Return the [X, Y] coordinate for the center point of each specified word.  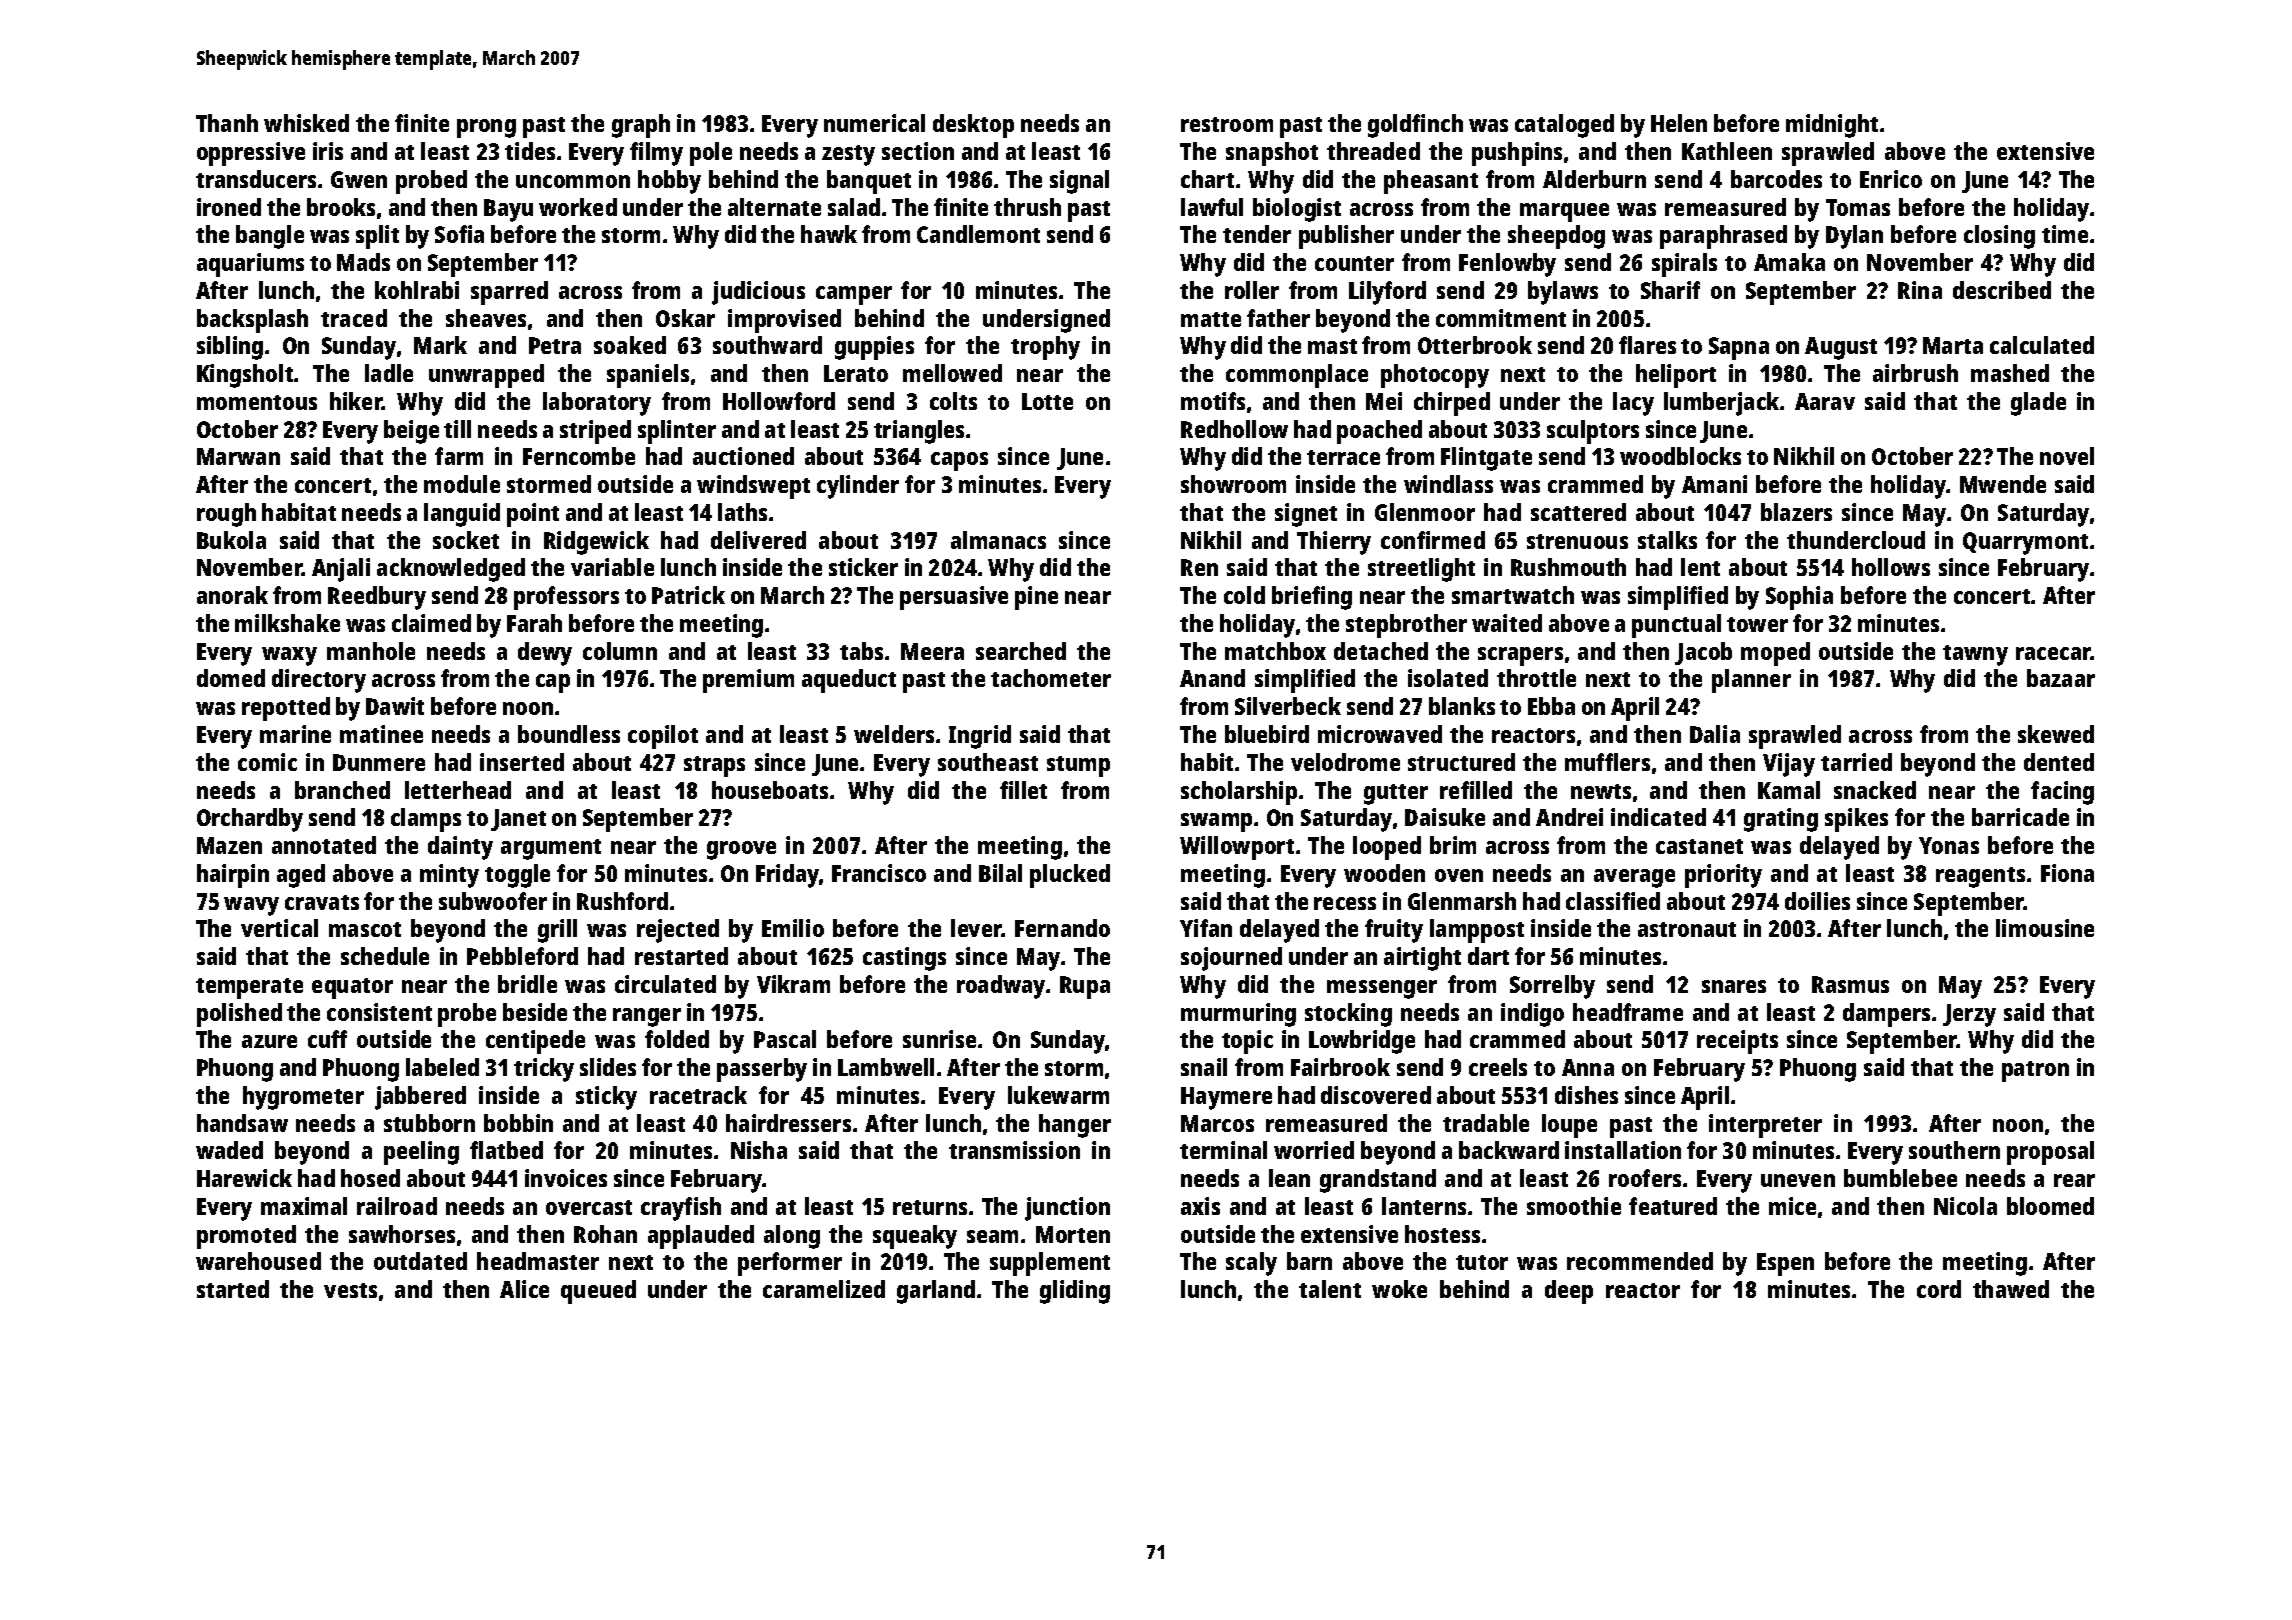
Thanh [227, 123]
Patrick [688, 595]
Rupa [1085, 987]
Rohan [605, 1234]
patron [2035, 1071]
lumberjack [1721, 404]
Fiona [2067, 873]
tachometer [1051, 678]
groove [741, 850]
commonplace [1297, 376]
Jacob [1703, 653]
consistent [379, 1012]
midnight [1832, 126]
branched [342, 790]
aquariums [250, 265]
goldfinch [1415, 126]
